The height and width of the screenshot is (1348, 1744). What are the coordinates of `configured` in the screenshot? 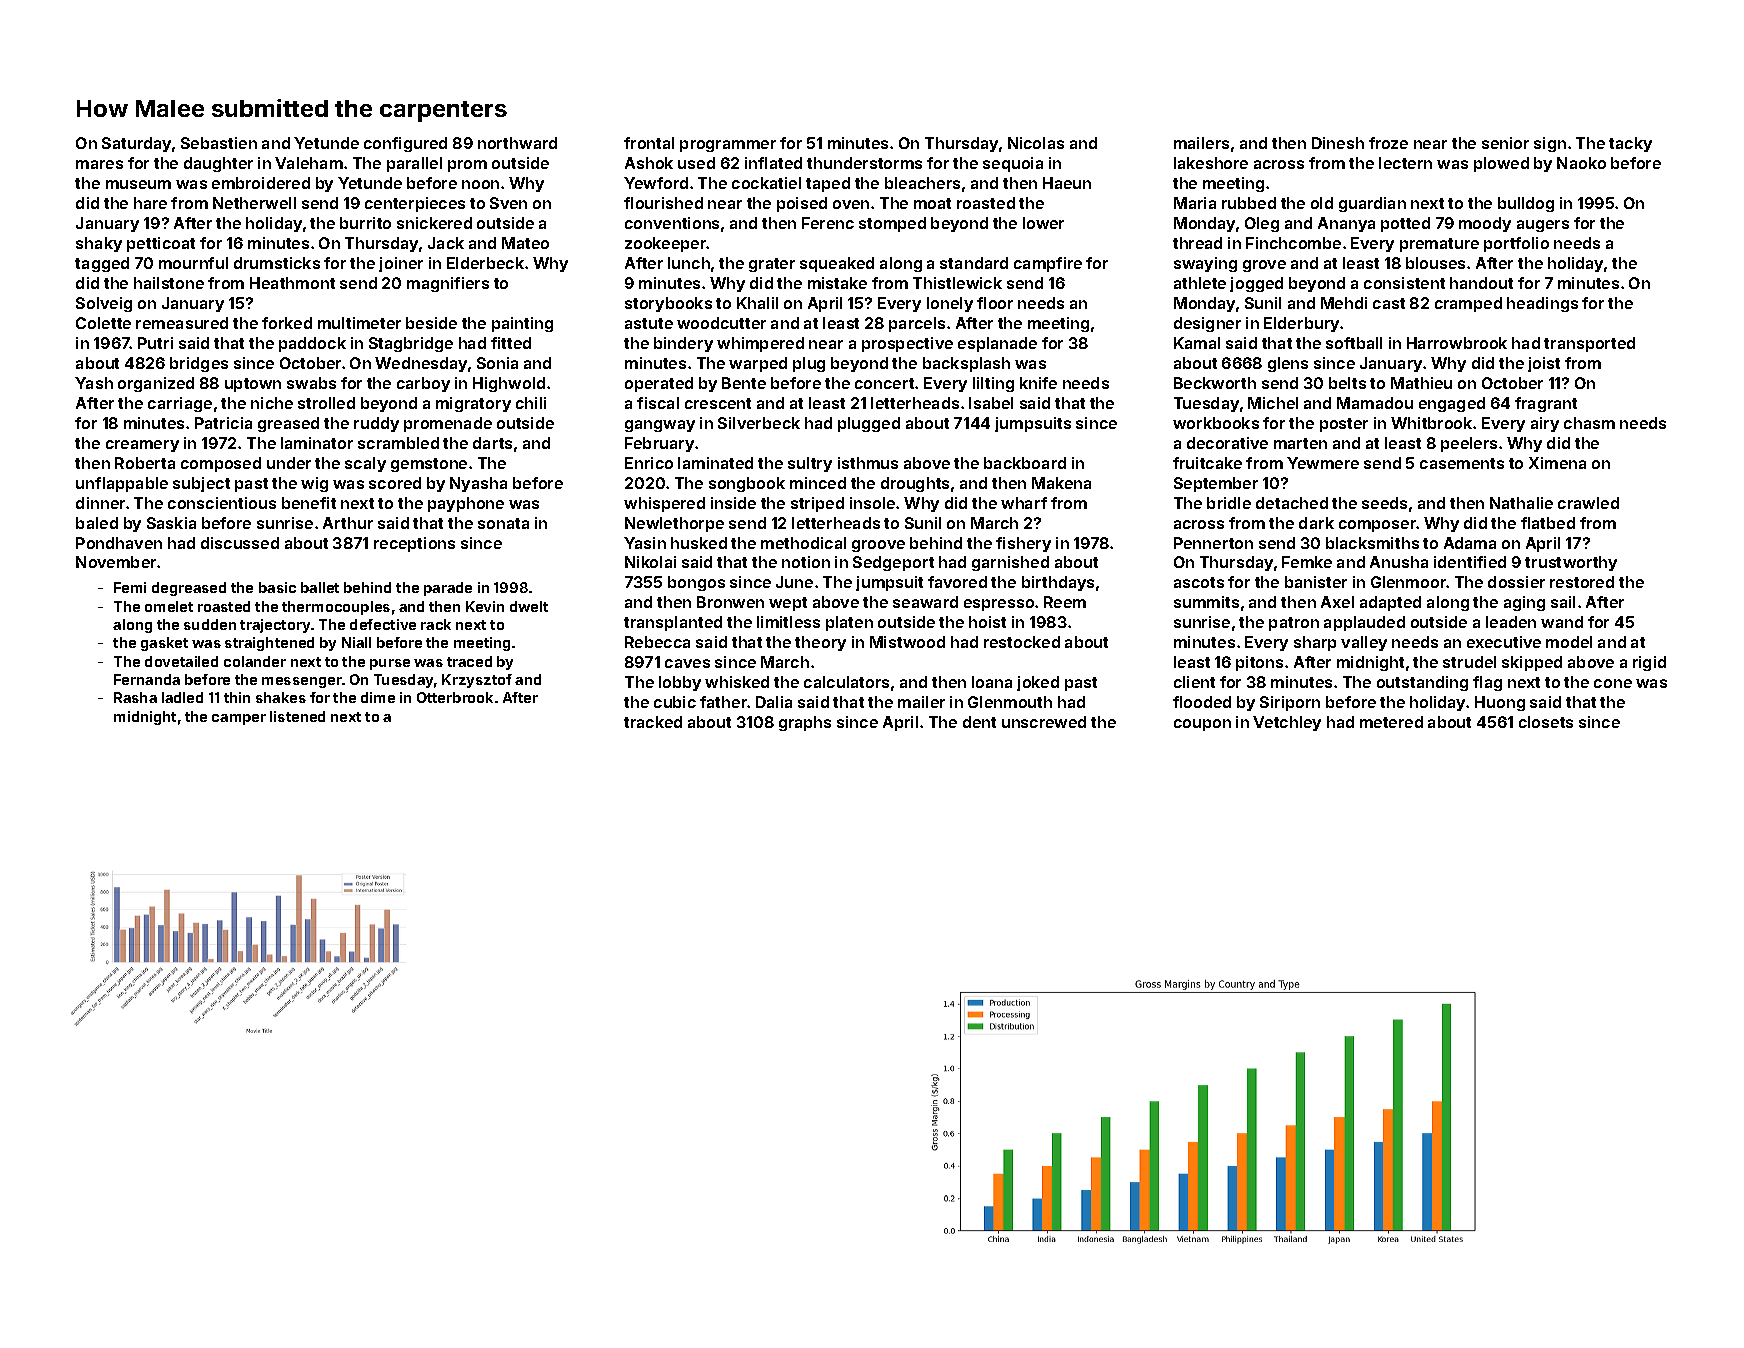 It's located at (405, 144).
